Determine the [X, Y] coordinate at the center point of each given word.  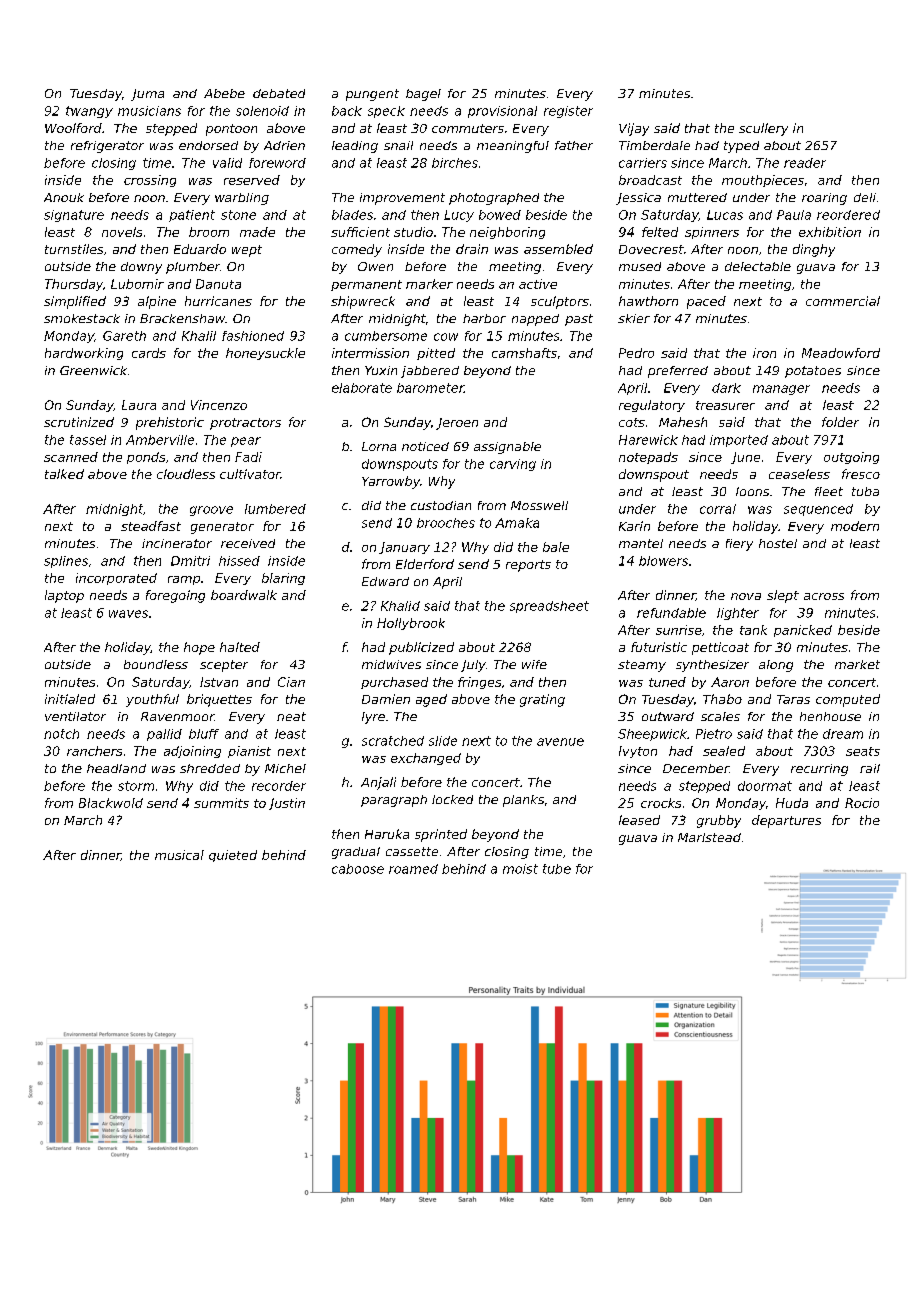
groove [211, 511]
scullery [763, 129]
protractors [245, 424]
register [568, 112]
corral [718, 509]
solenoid [262, 111]
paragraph [394, 801]
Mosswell [539, 505]
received [248, 543]
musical [179, 855]
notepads [648, 458]
